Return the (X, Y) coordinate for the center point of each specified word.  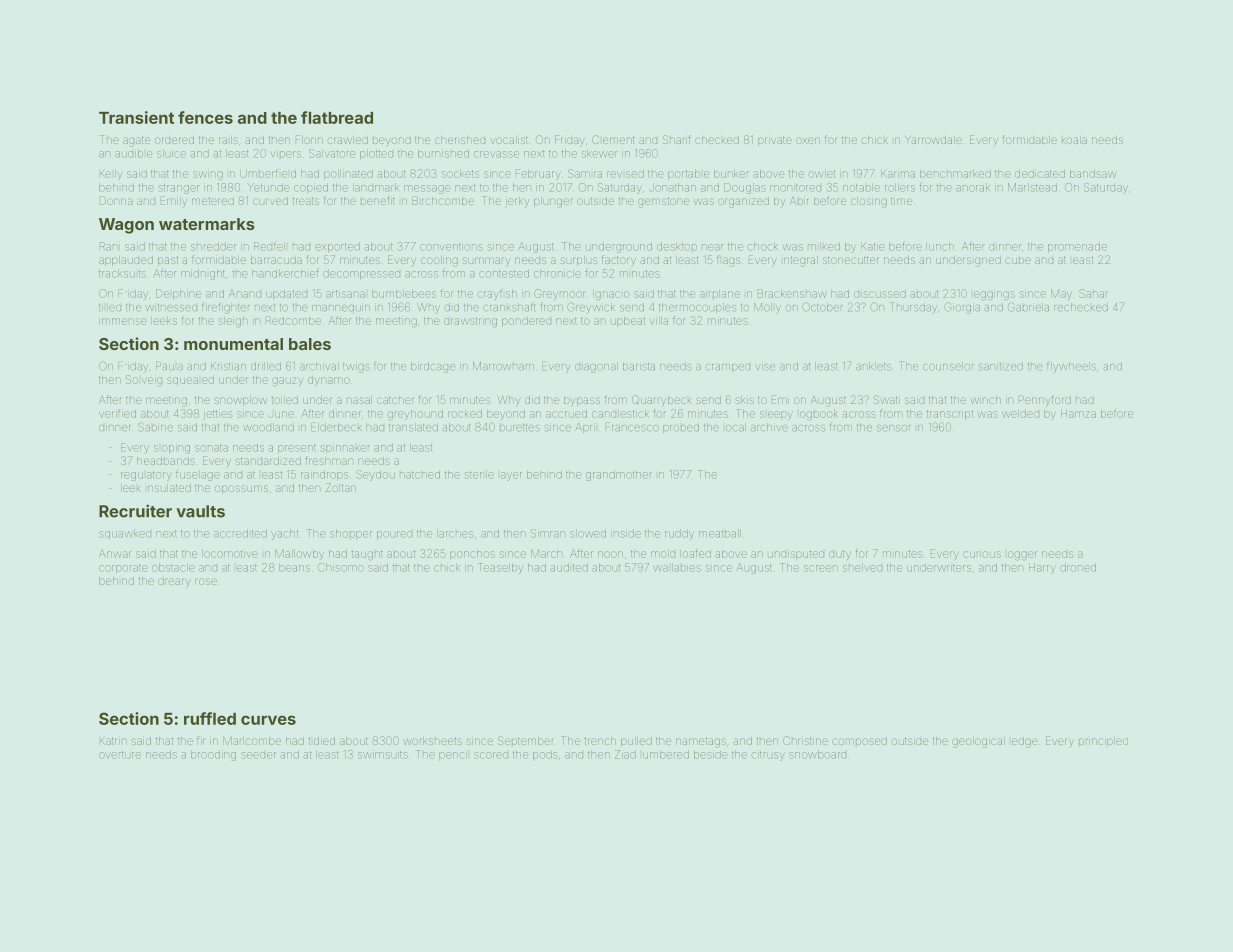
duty (840, 555)
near (713, 247)
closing (869, 202)
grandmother (619, 475)
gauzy (287, 381)
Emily (174, 201)
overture (120, 755)
